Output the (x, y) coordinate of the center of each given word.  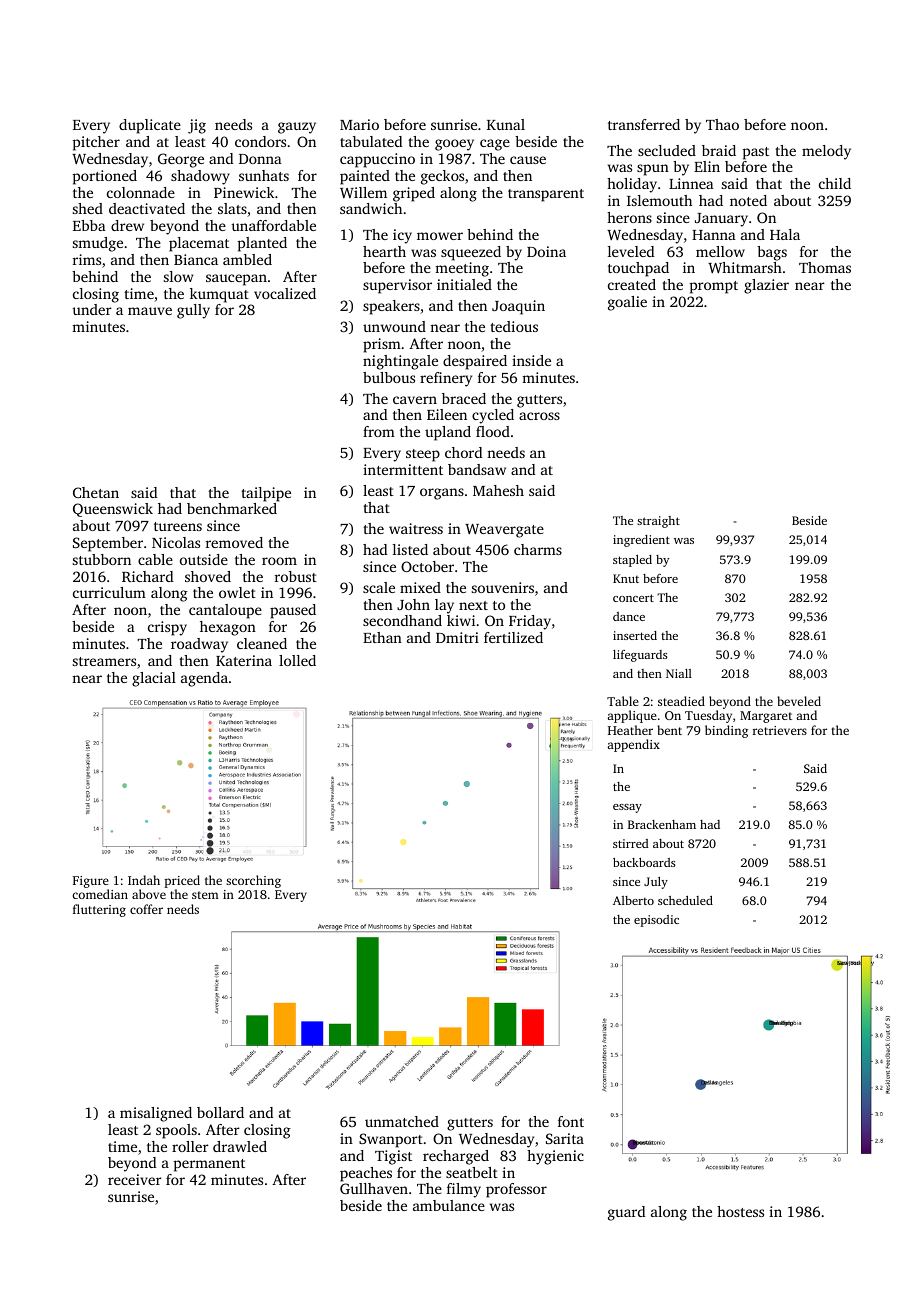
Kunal (506, 124)
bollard (220, 1112)
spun (653, 170)
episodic (656, 921)
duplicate (150, 126)
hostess (740, 1211)
